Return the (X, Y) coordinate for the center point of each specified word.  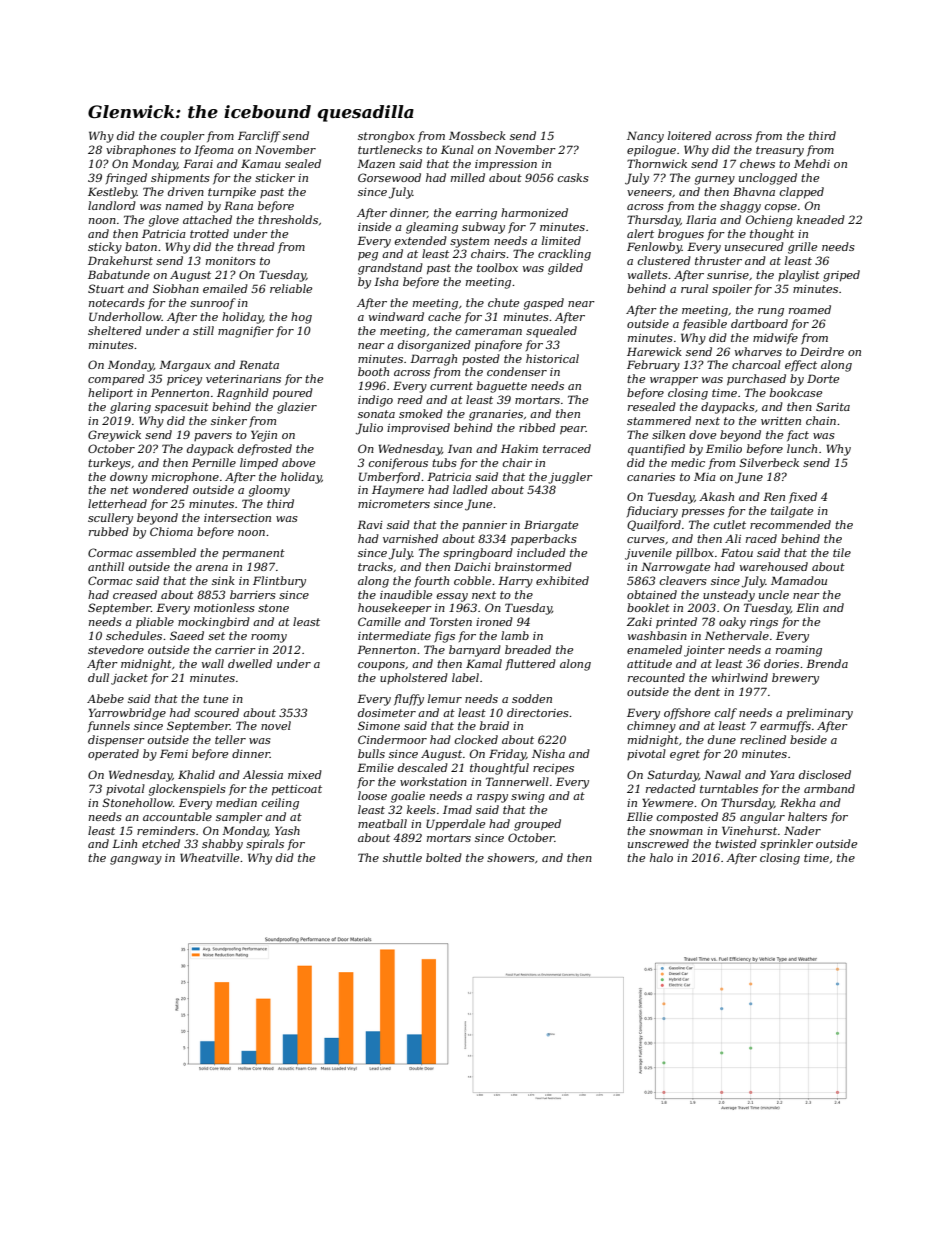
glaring (130, 408)
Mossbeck (477, 135)
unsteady (729, 596)
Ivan (460, 448)
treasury (780, 151)
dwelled (250, 663)
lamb (515, 635)
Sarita (833, 406)
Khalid (196, 774)
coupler (183, 137)
